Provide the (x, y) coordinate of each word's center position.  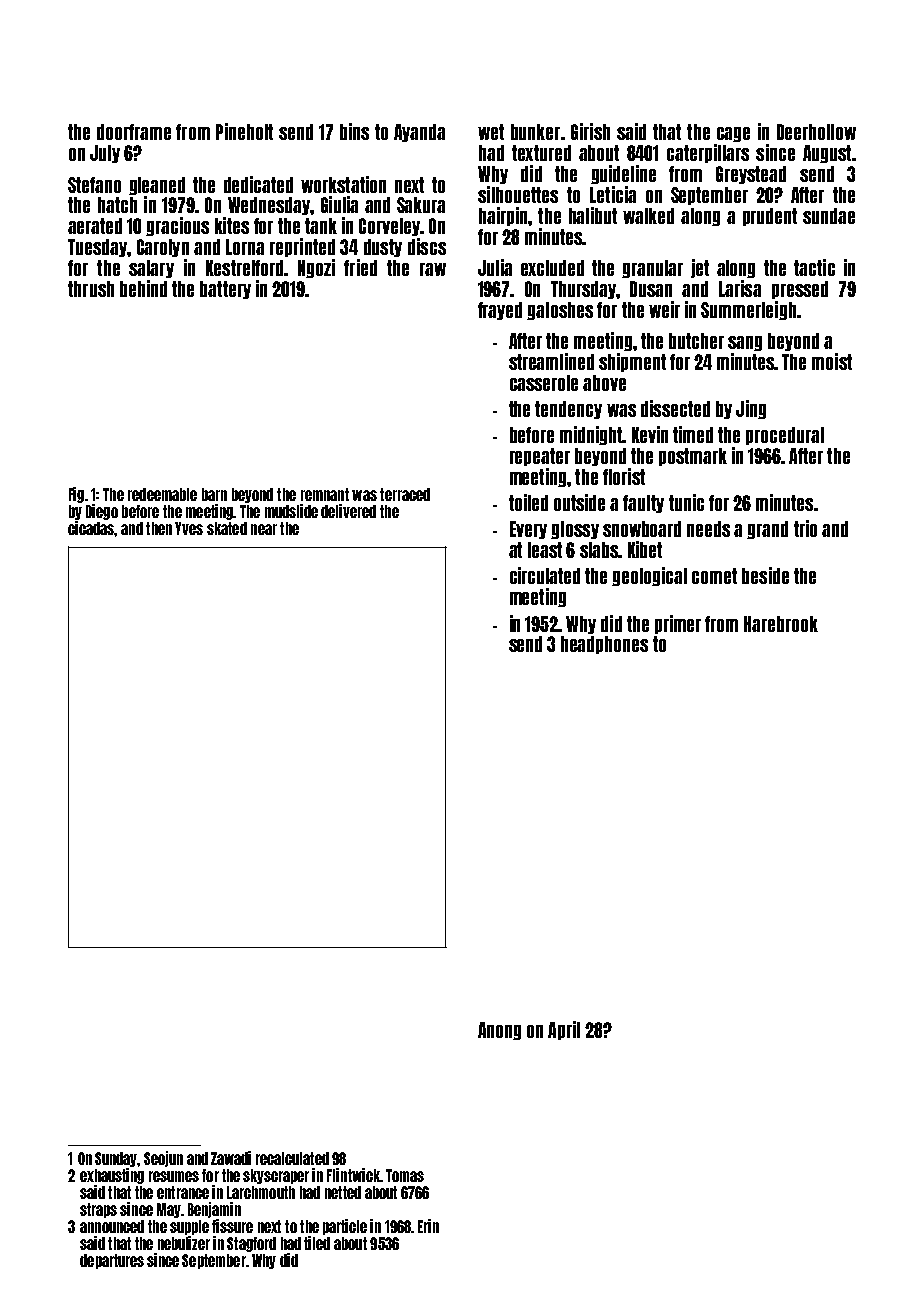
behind (143, 288)
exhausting (112, 1176)
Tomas (405, 1175)
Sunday (116, 1159)
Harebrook (781, 624)
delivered (348, 511)
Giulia (339, 204)
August (827, 154)
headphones (604, 645)
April (564, 1030)
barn (214, 494)
